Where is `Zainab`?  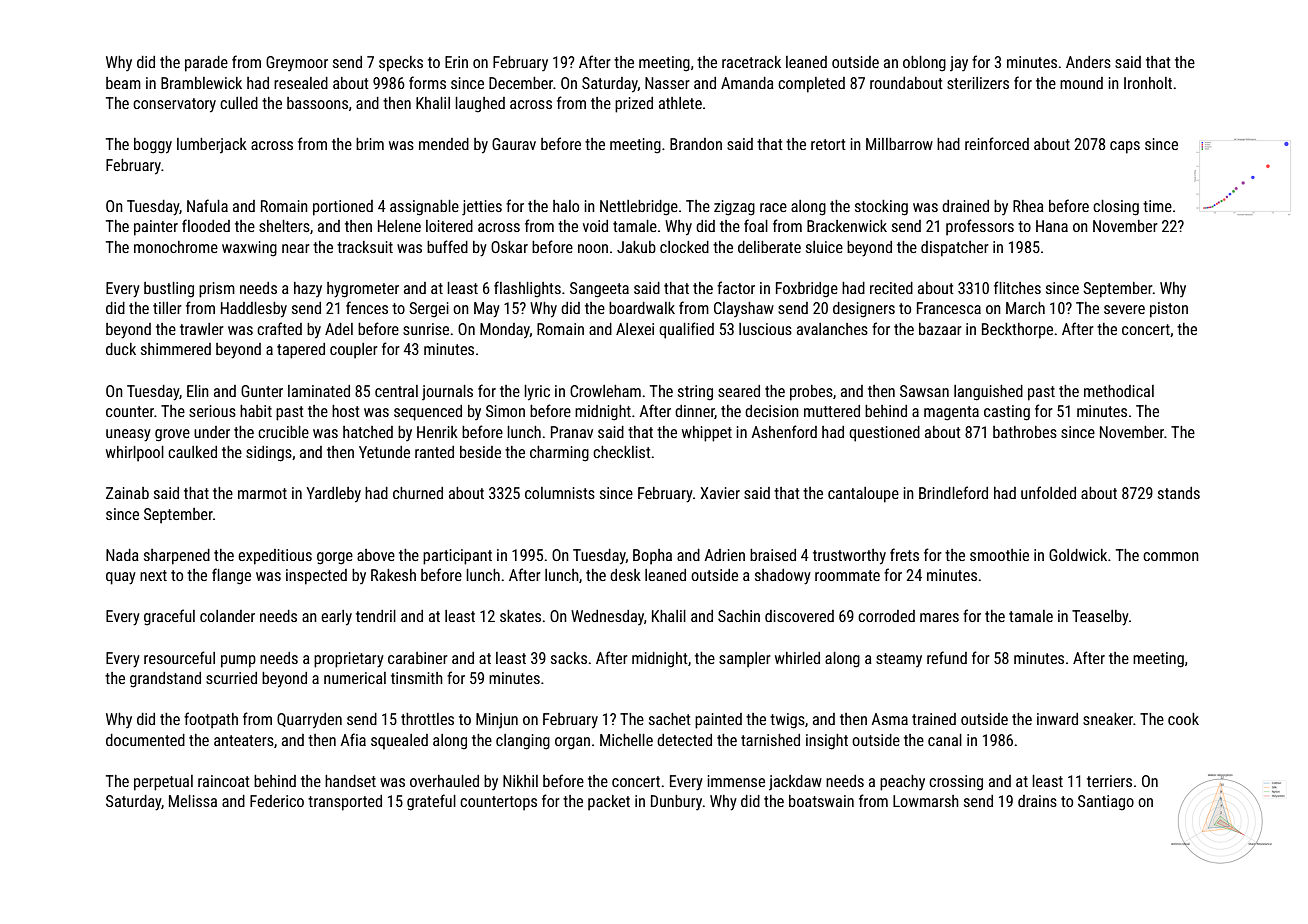 Zainab is located at coordinates (127, 493).
